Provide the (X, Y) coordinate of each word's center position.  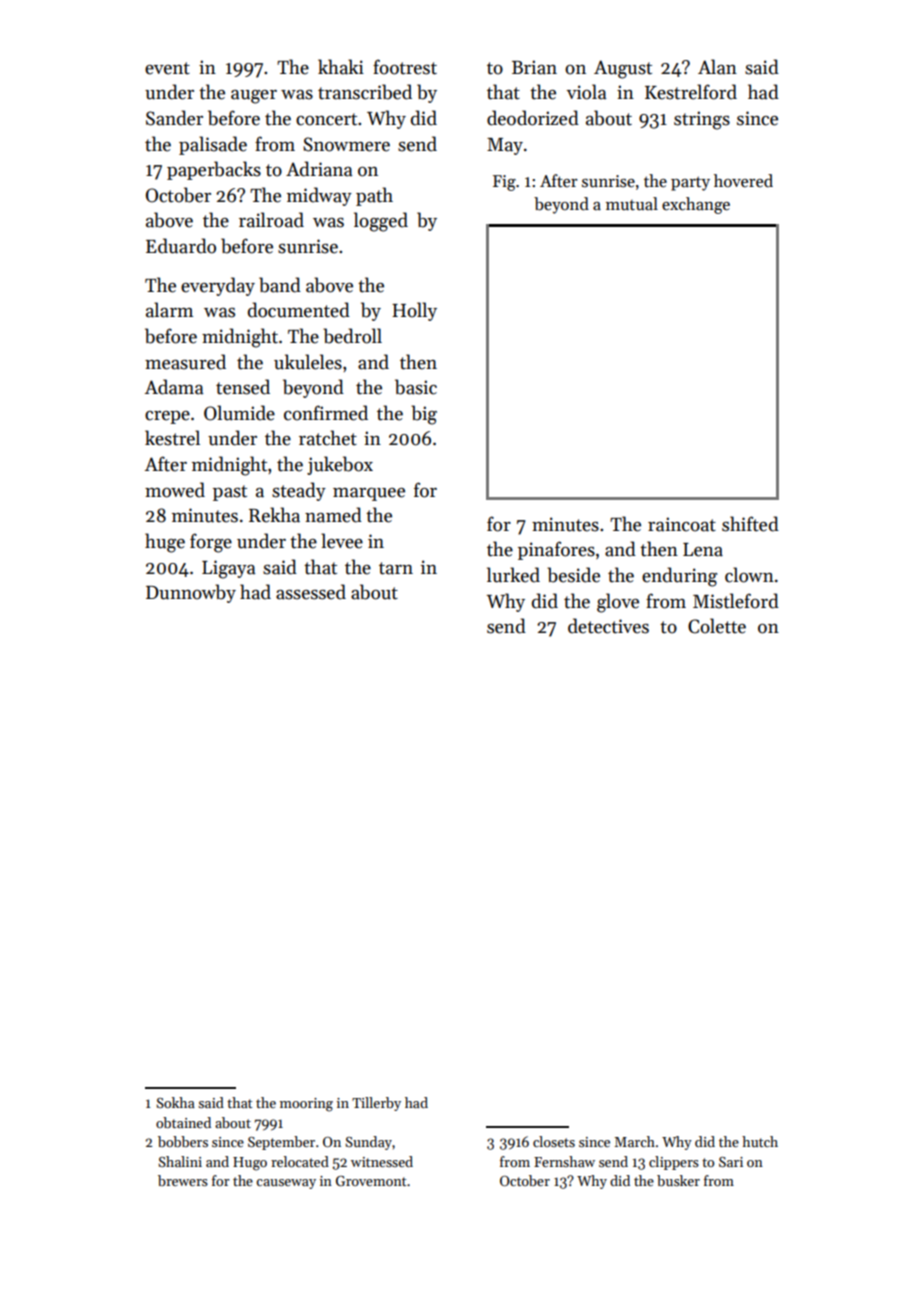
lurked (513, 575)
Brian (534, 67)
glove (618, 603)
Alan (717, 67)
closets (554, 1141)
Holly (414, 311)
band (280, 285)
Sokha (175, 1102)
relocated (300, 1161)
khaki (341, 67)
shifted (750, 524)
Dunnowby (191, 593)
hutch (760, 1141)
